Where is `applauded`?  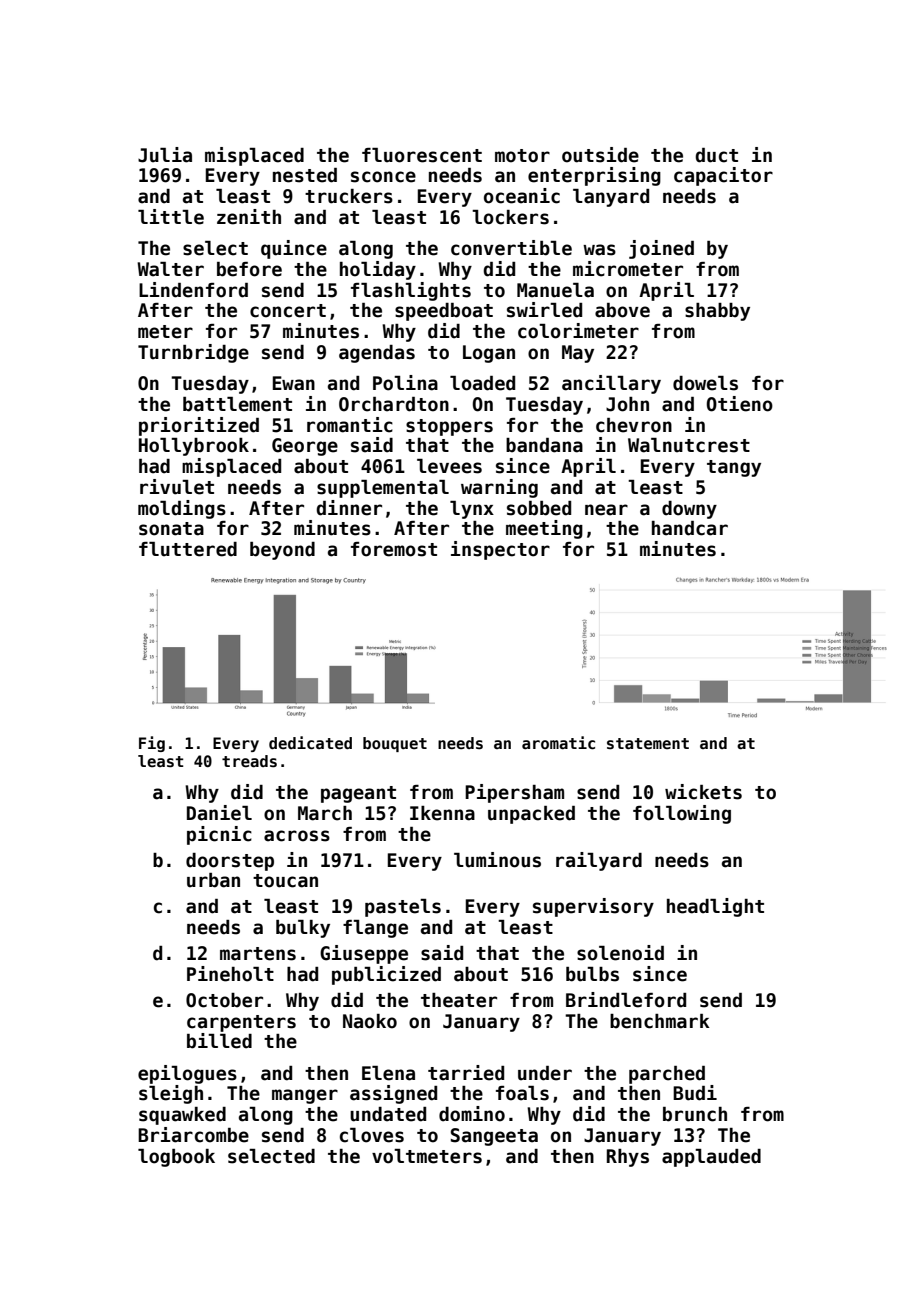 applauded is located at coordinates (711, 1158).
